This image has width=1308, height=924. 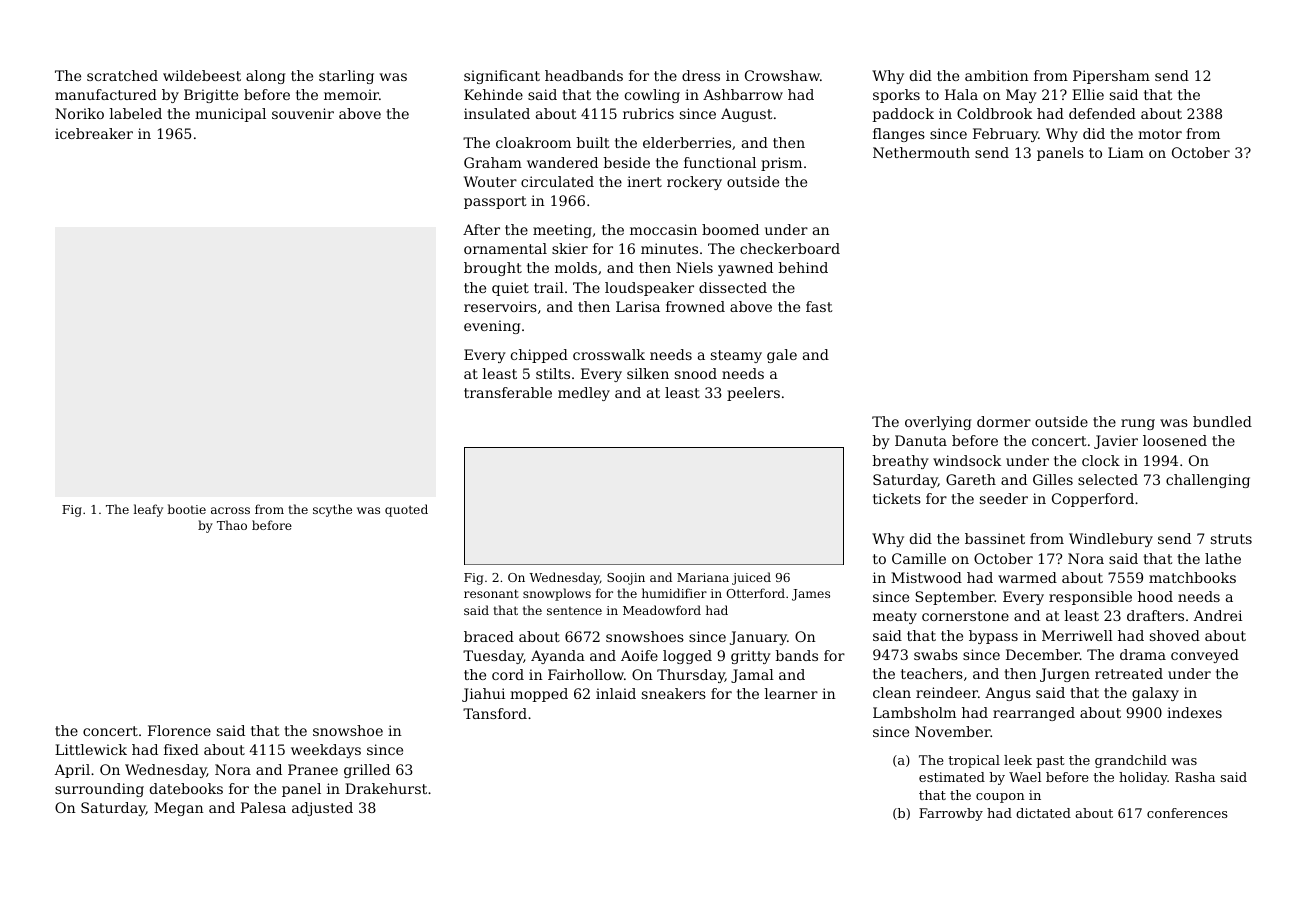 What do you see at coordinates (819, 306) in the image?
I see `fast` at bounding box center [819, 306].
